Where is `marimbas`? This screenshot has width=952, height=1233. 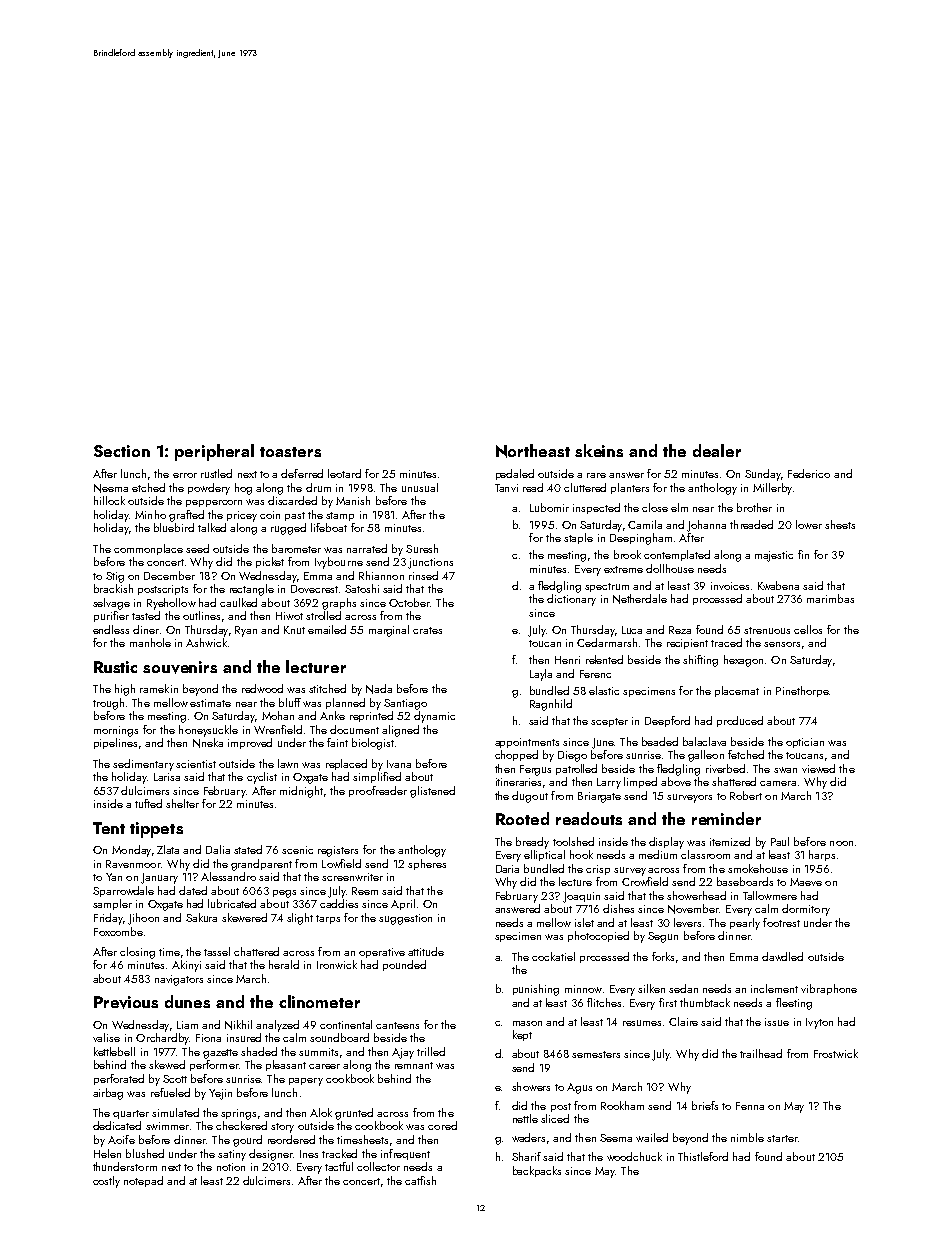 marimbas is located at coordinates (830, 598).
